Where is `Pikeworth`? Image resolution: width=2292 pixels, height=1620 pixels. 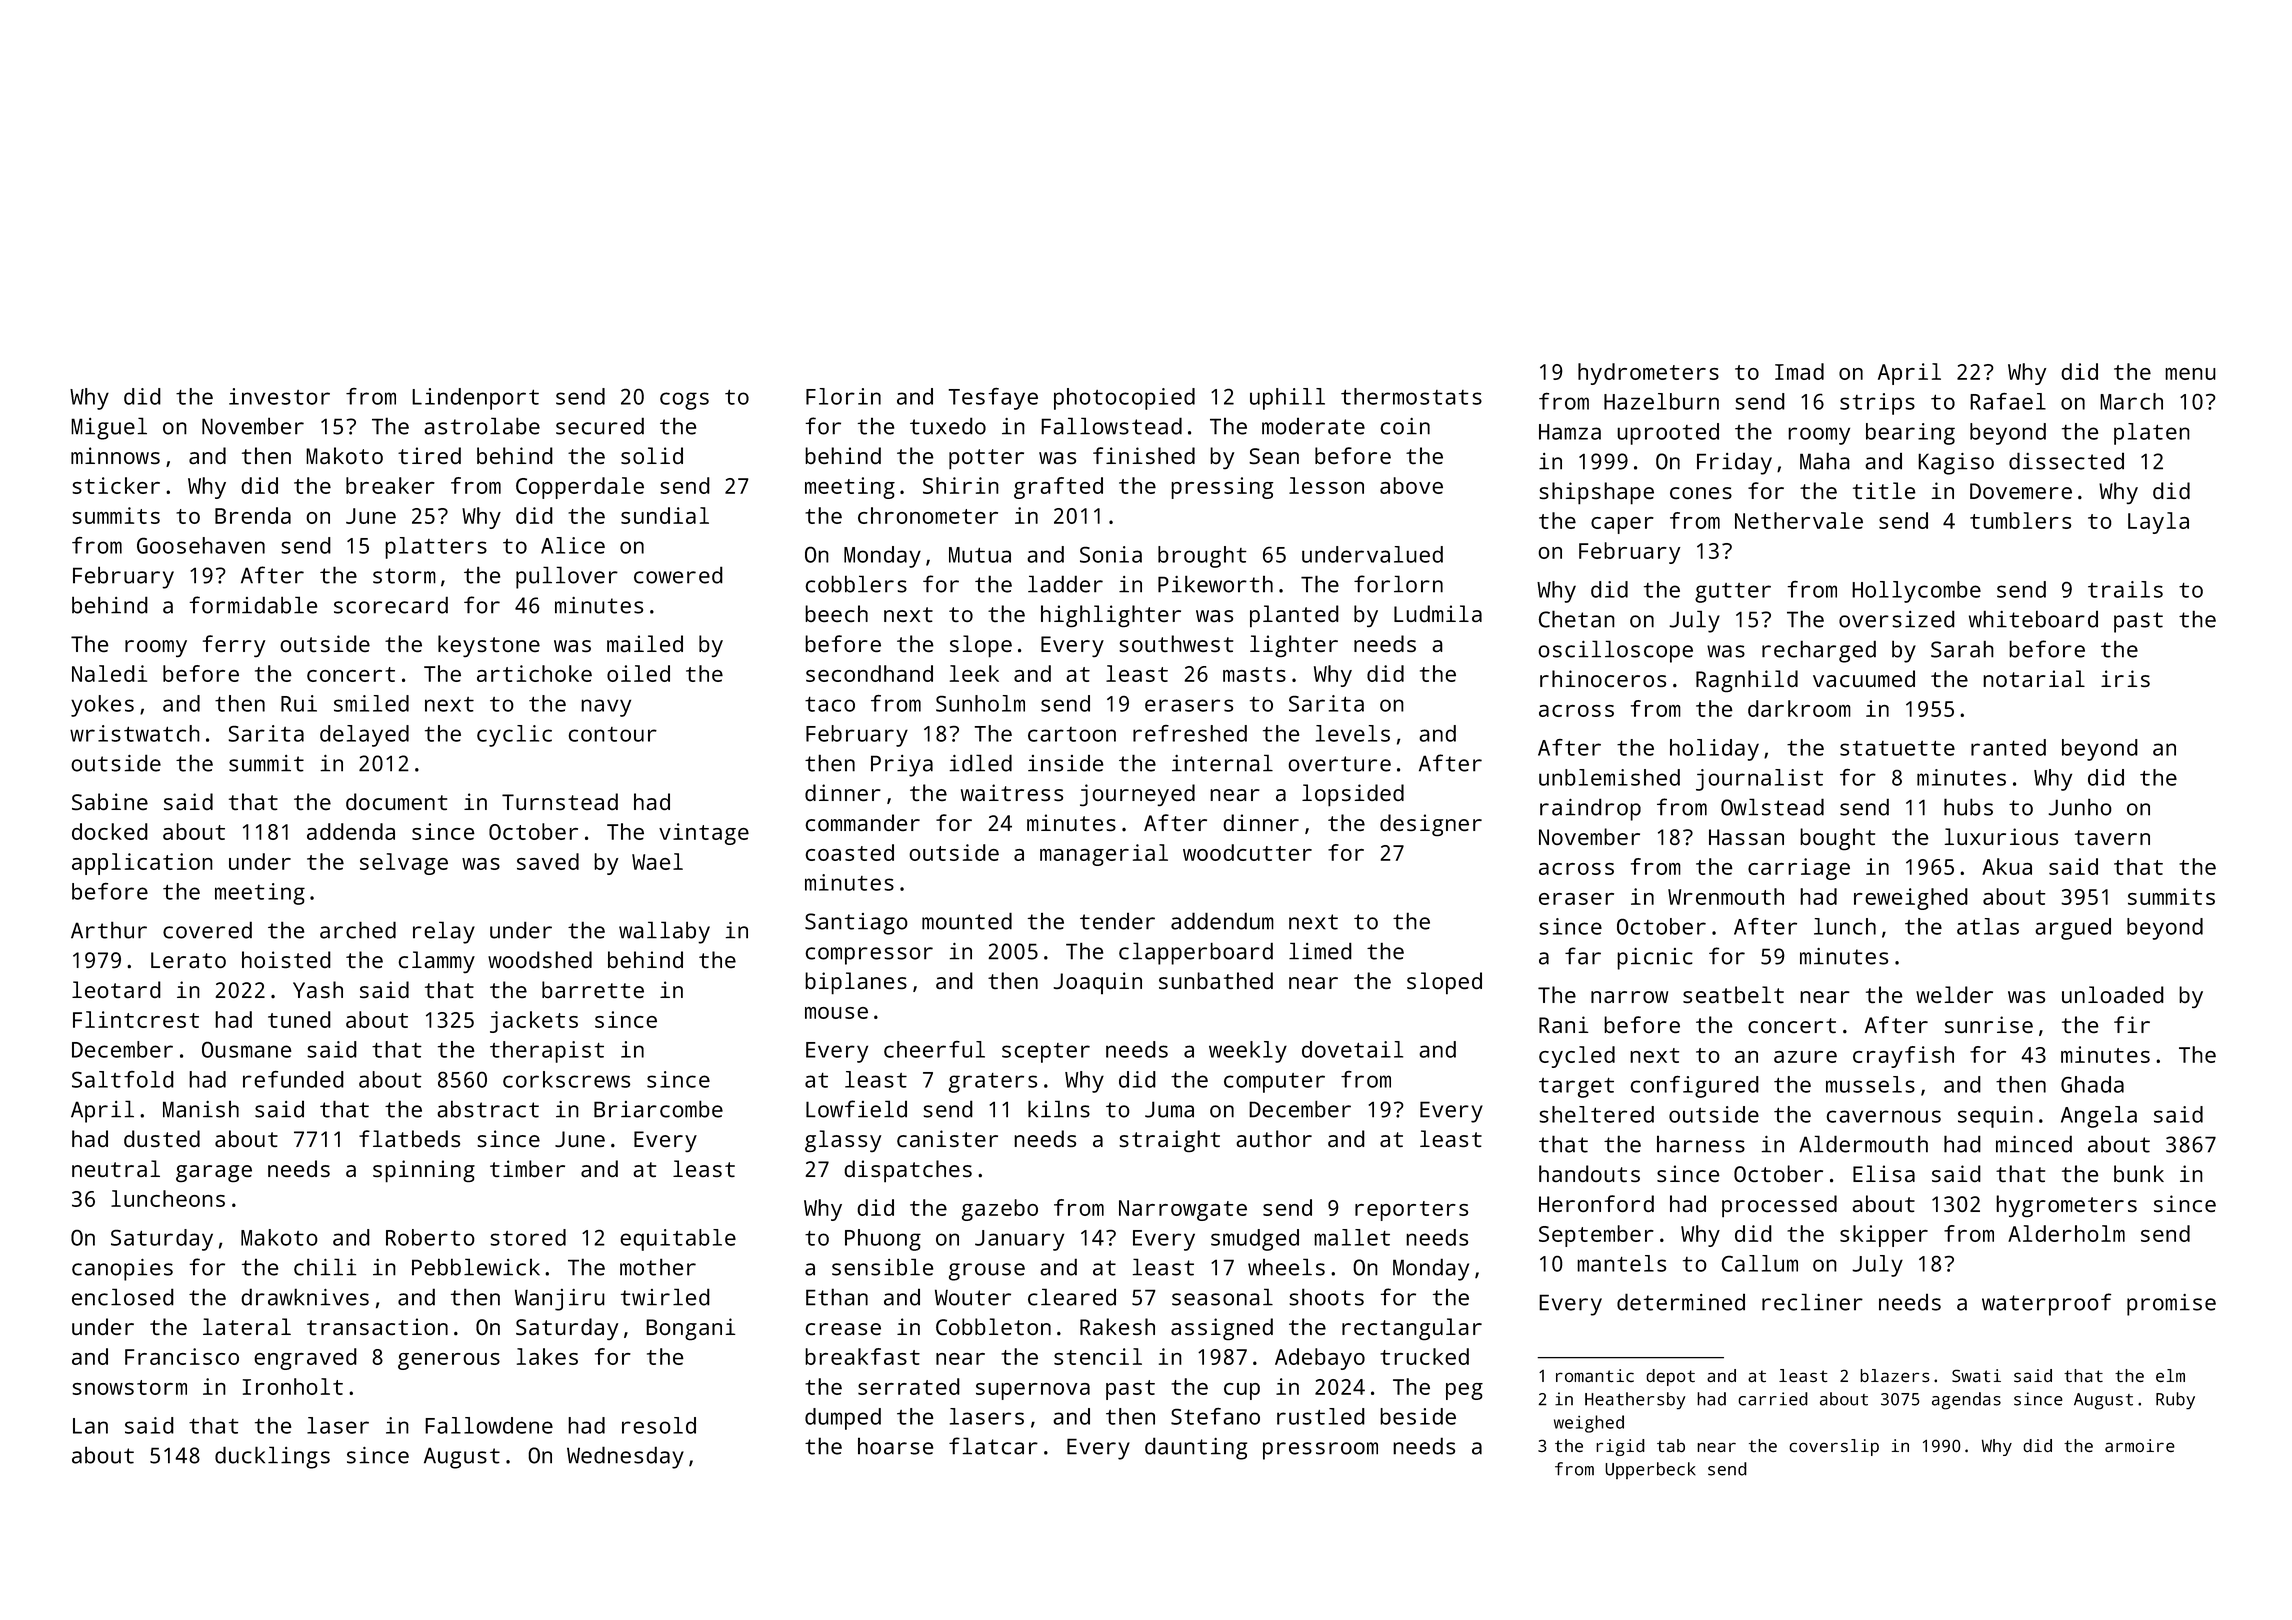
Pikeworth is located at coordinates (1215, 584).
